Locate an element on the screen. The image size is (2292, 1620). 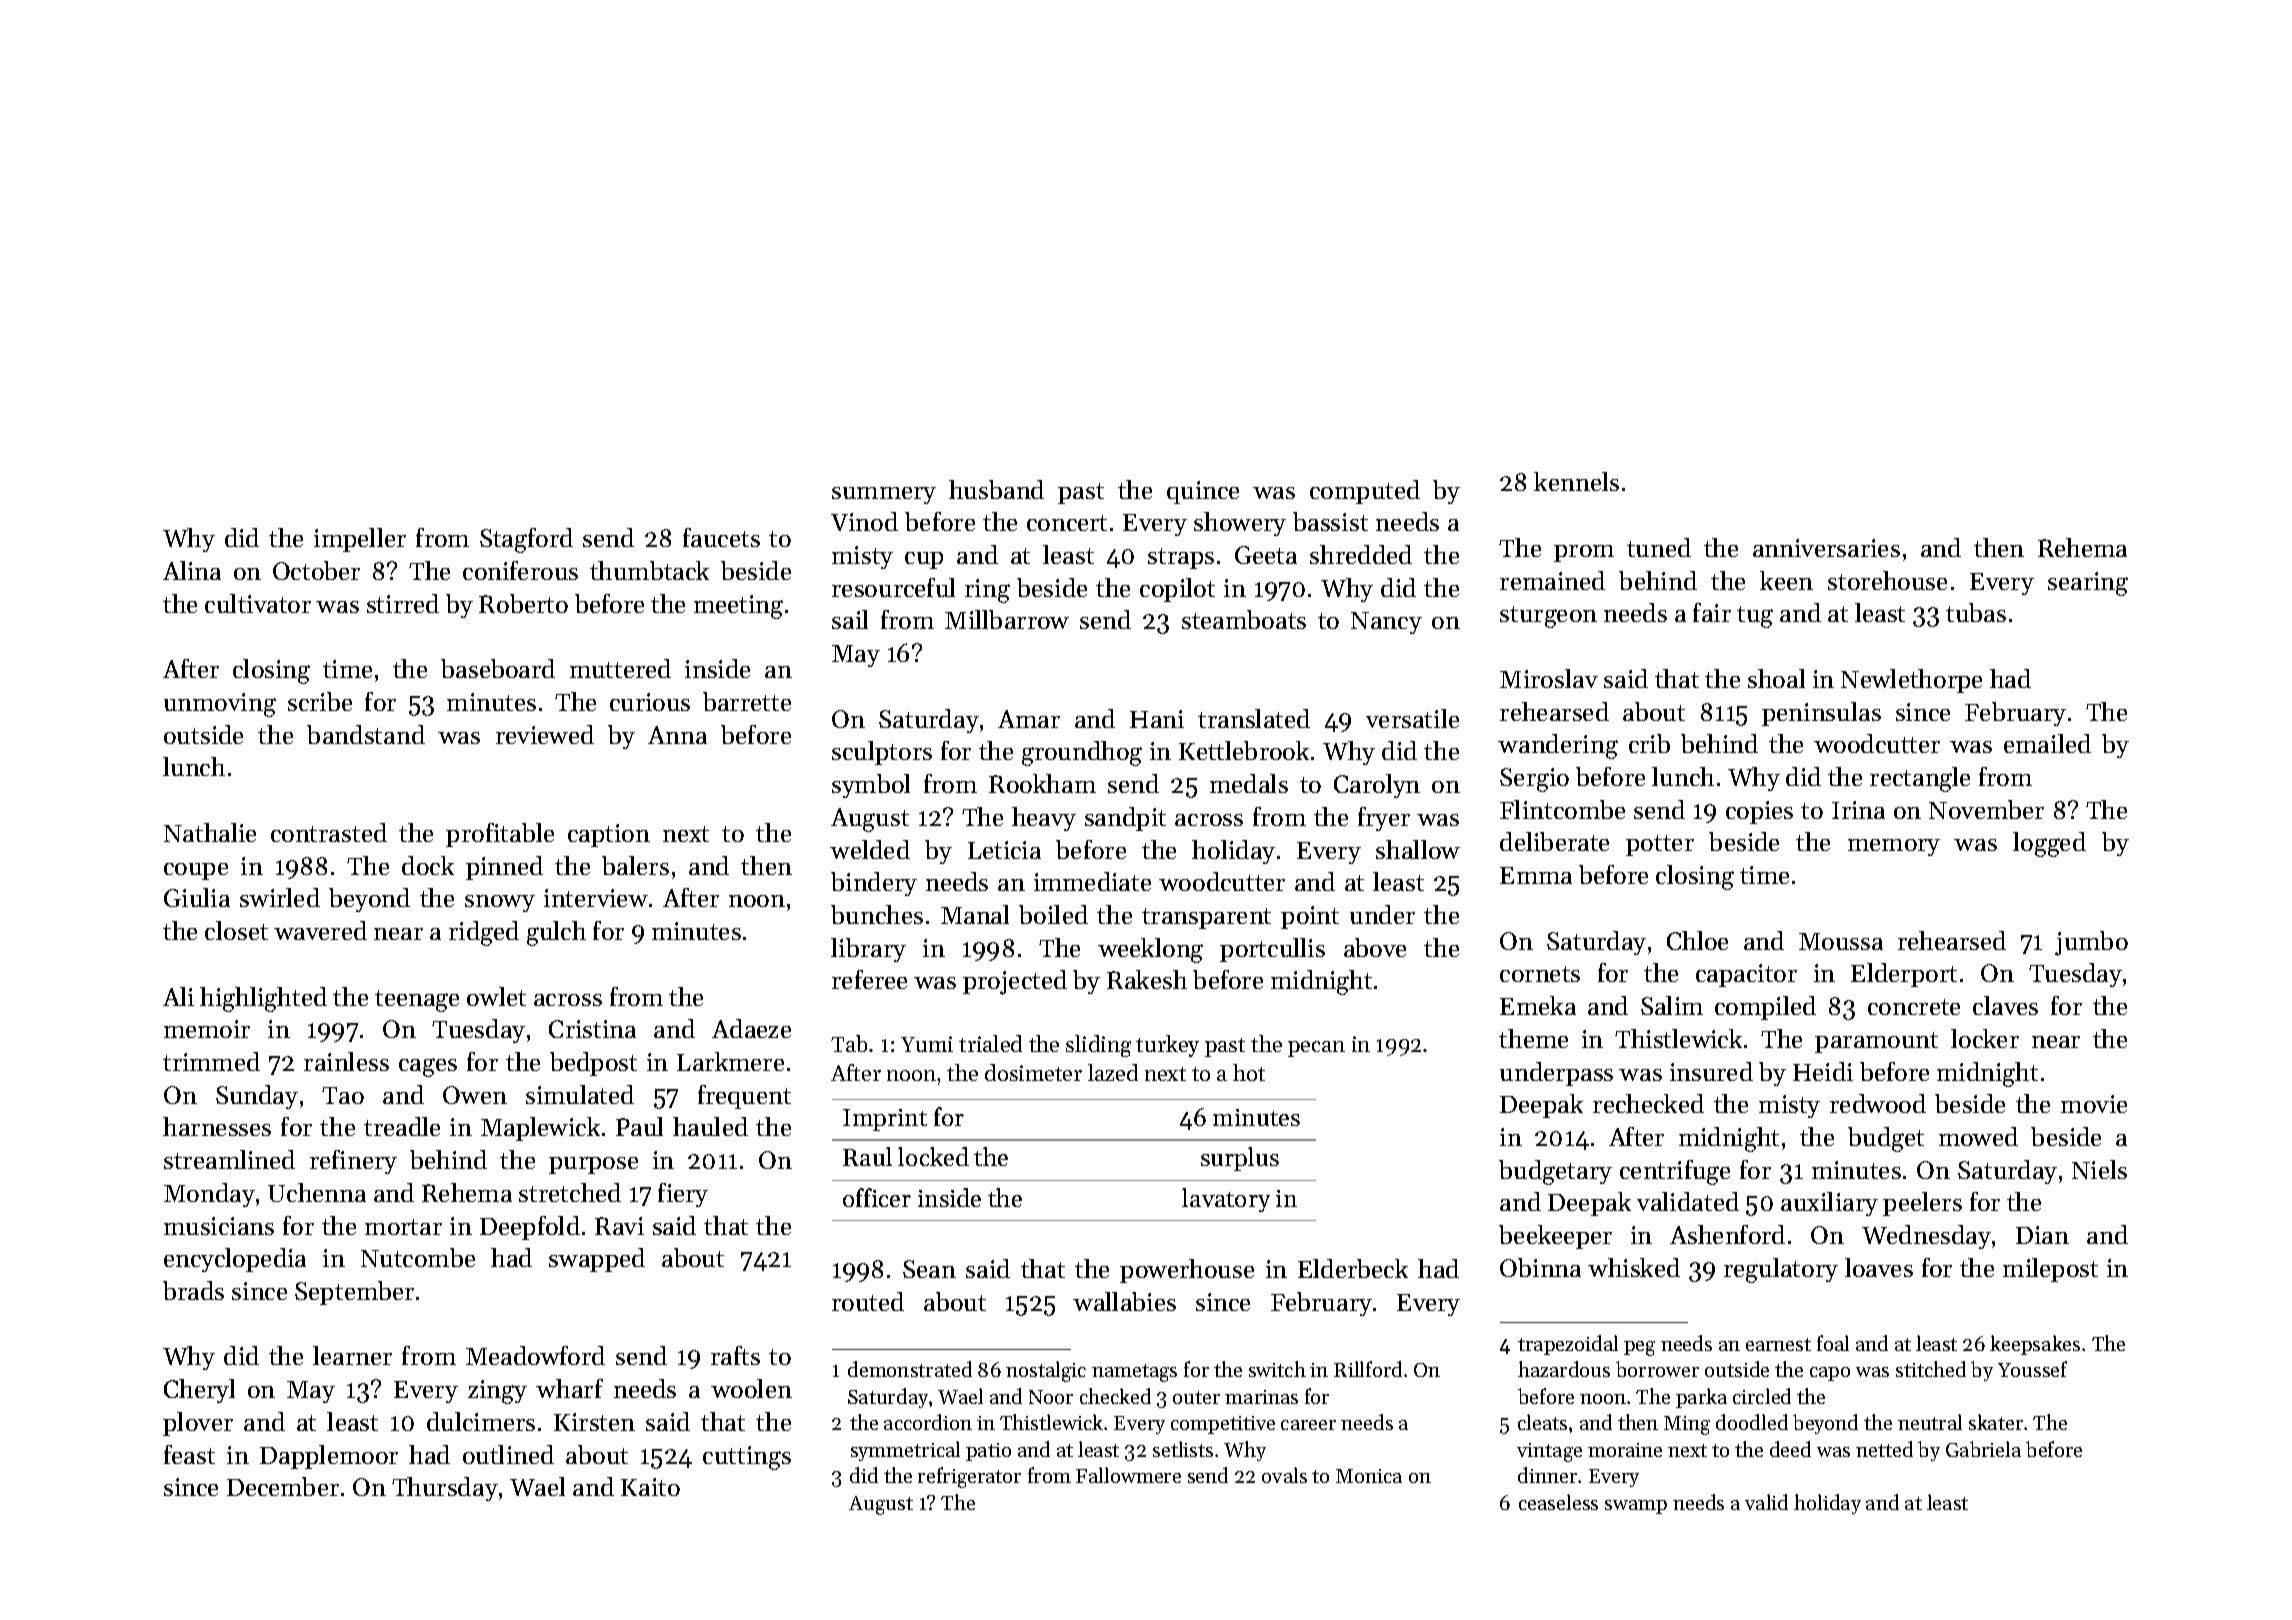
peninsulas is located at coordinates (1821, 714).
